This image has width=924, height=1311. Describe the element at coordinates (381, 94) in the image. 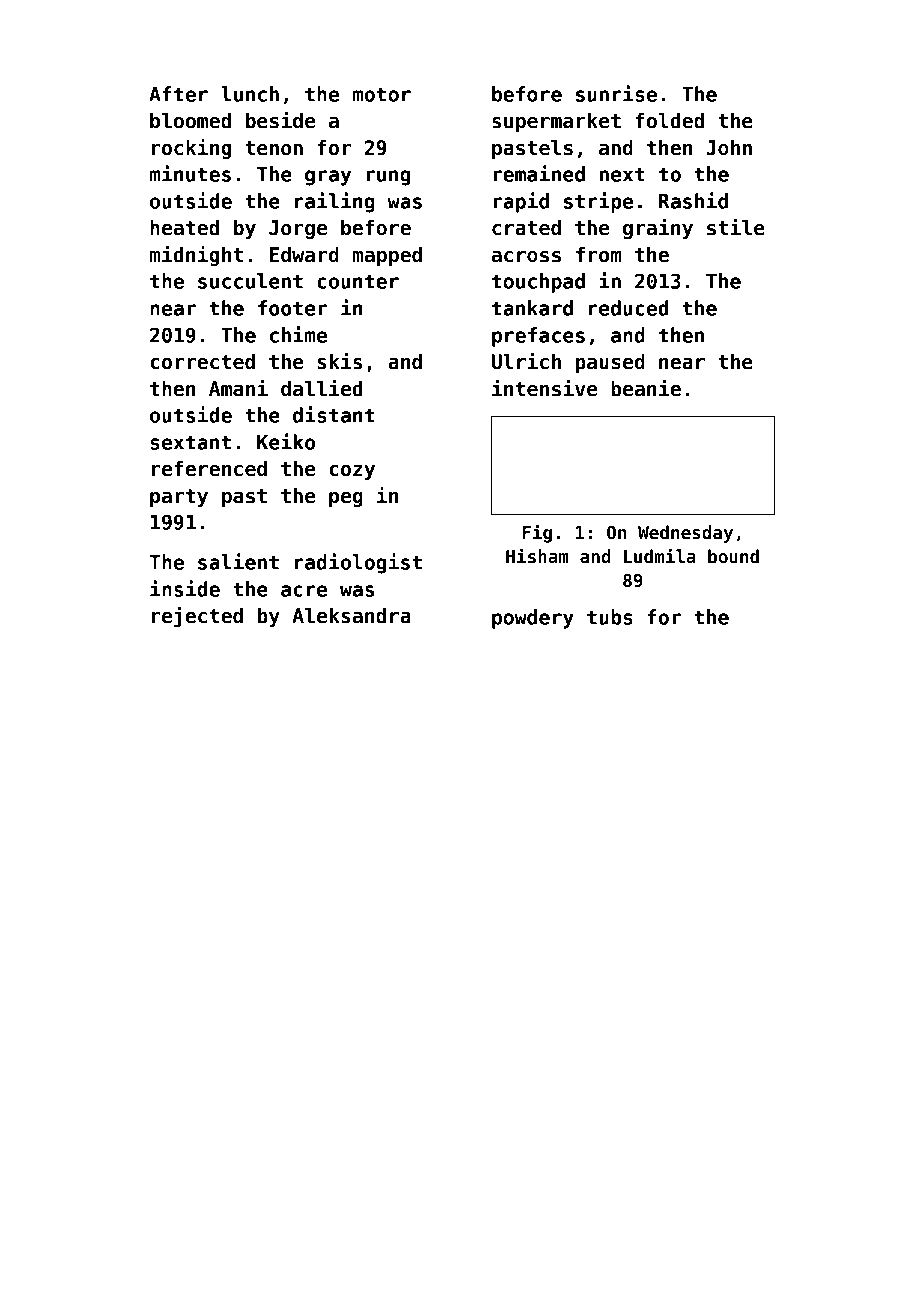

I see `motor` at that location.
